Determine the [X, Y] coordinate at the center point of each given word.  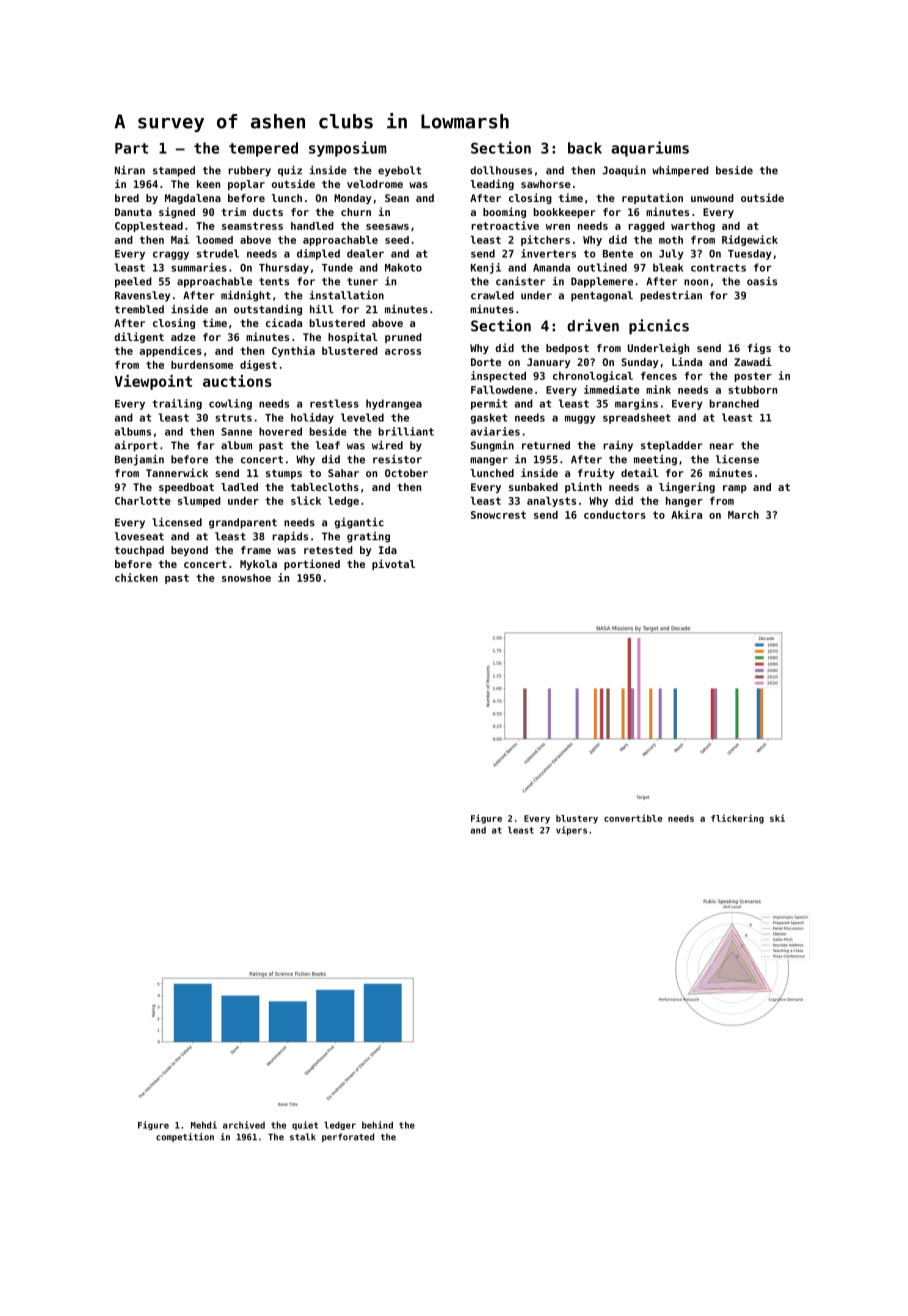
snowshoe [246, 578]
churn [356, 212]
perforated [348, 1137]
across [403, 352]
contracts [718, 268]
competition [185, 1137]
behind [377, 1125]
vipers [571, 831]
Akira [686, 514]
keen [208, 184]
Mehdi [204, 1125]
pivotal [393, 564]
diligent [139, 337]
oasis [762, 281]
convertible [633, 818]
